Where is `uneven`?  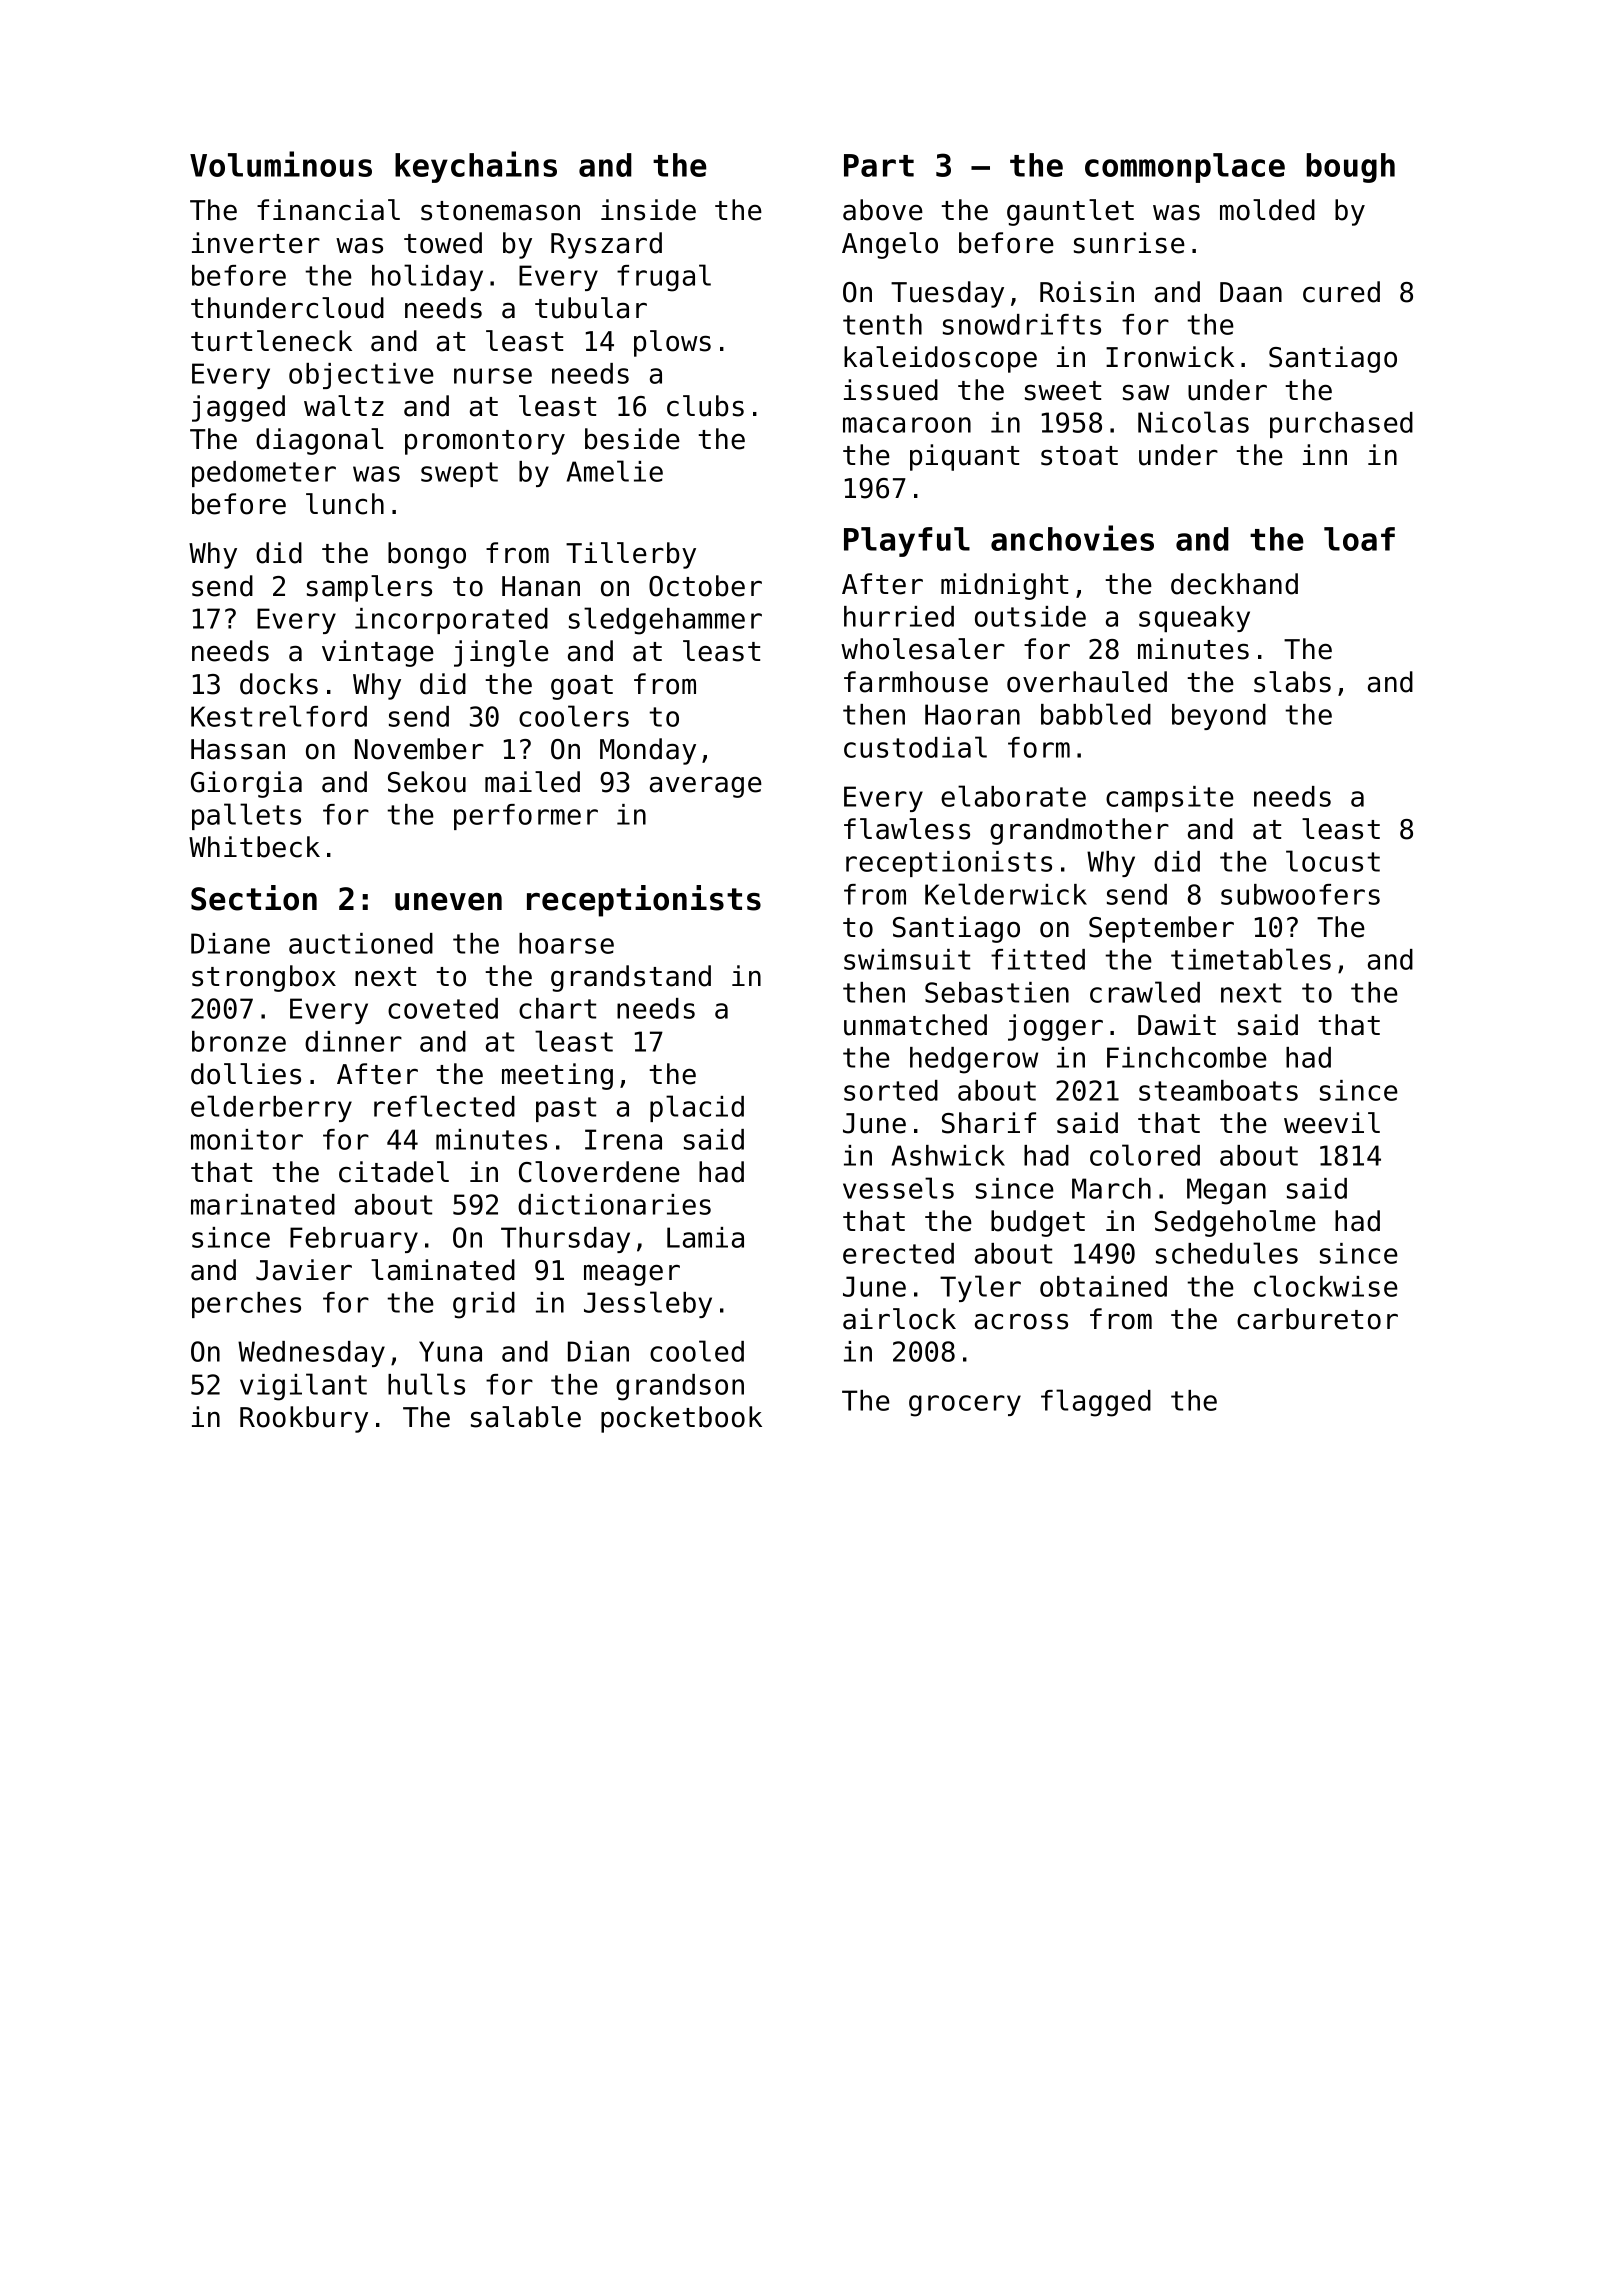 uneven is located at coordinates (448, 902).
